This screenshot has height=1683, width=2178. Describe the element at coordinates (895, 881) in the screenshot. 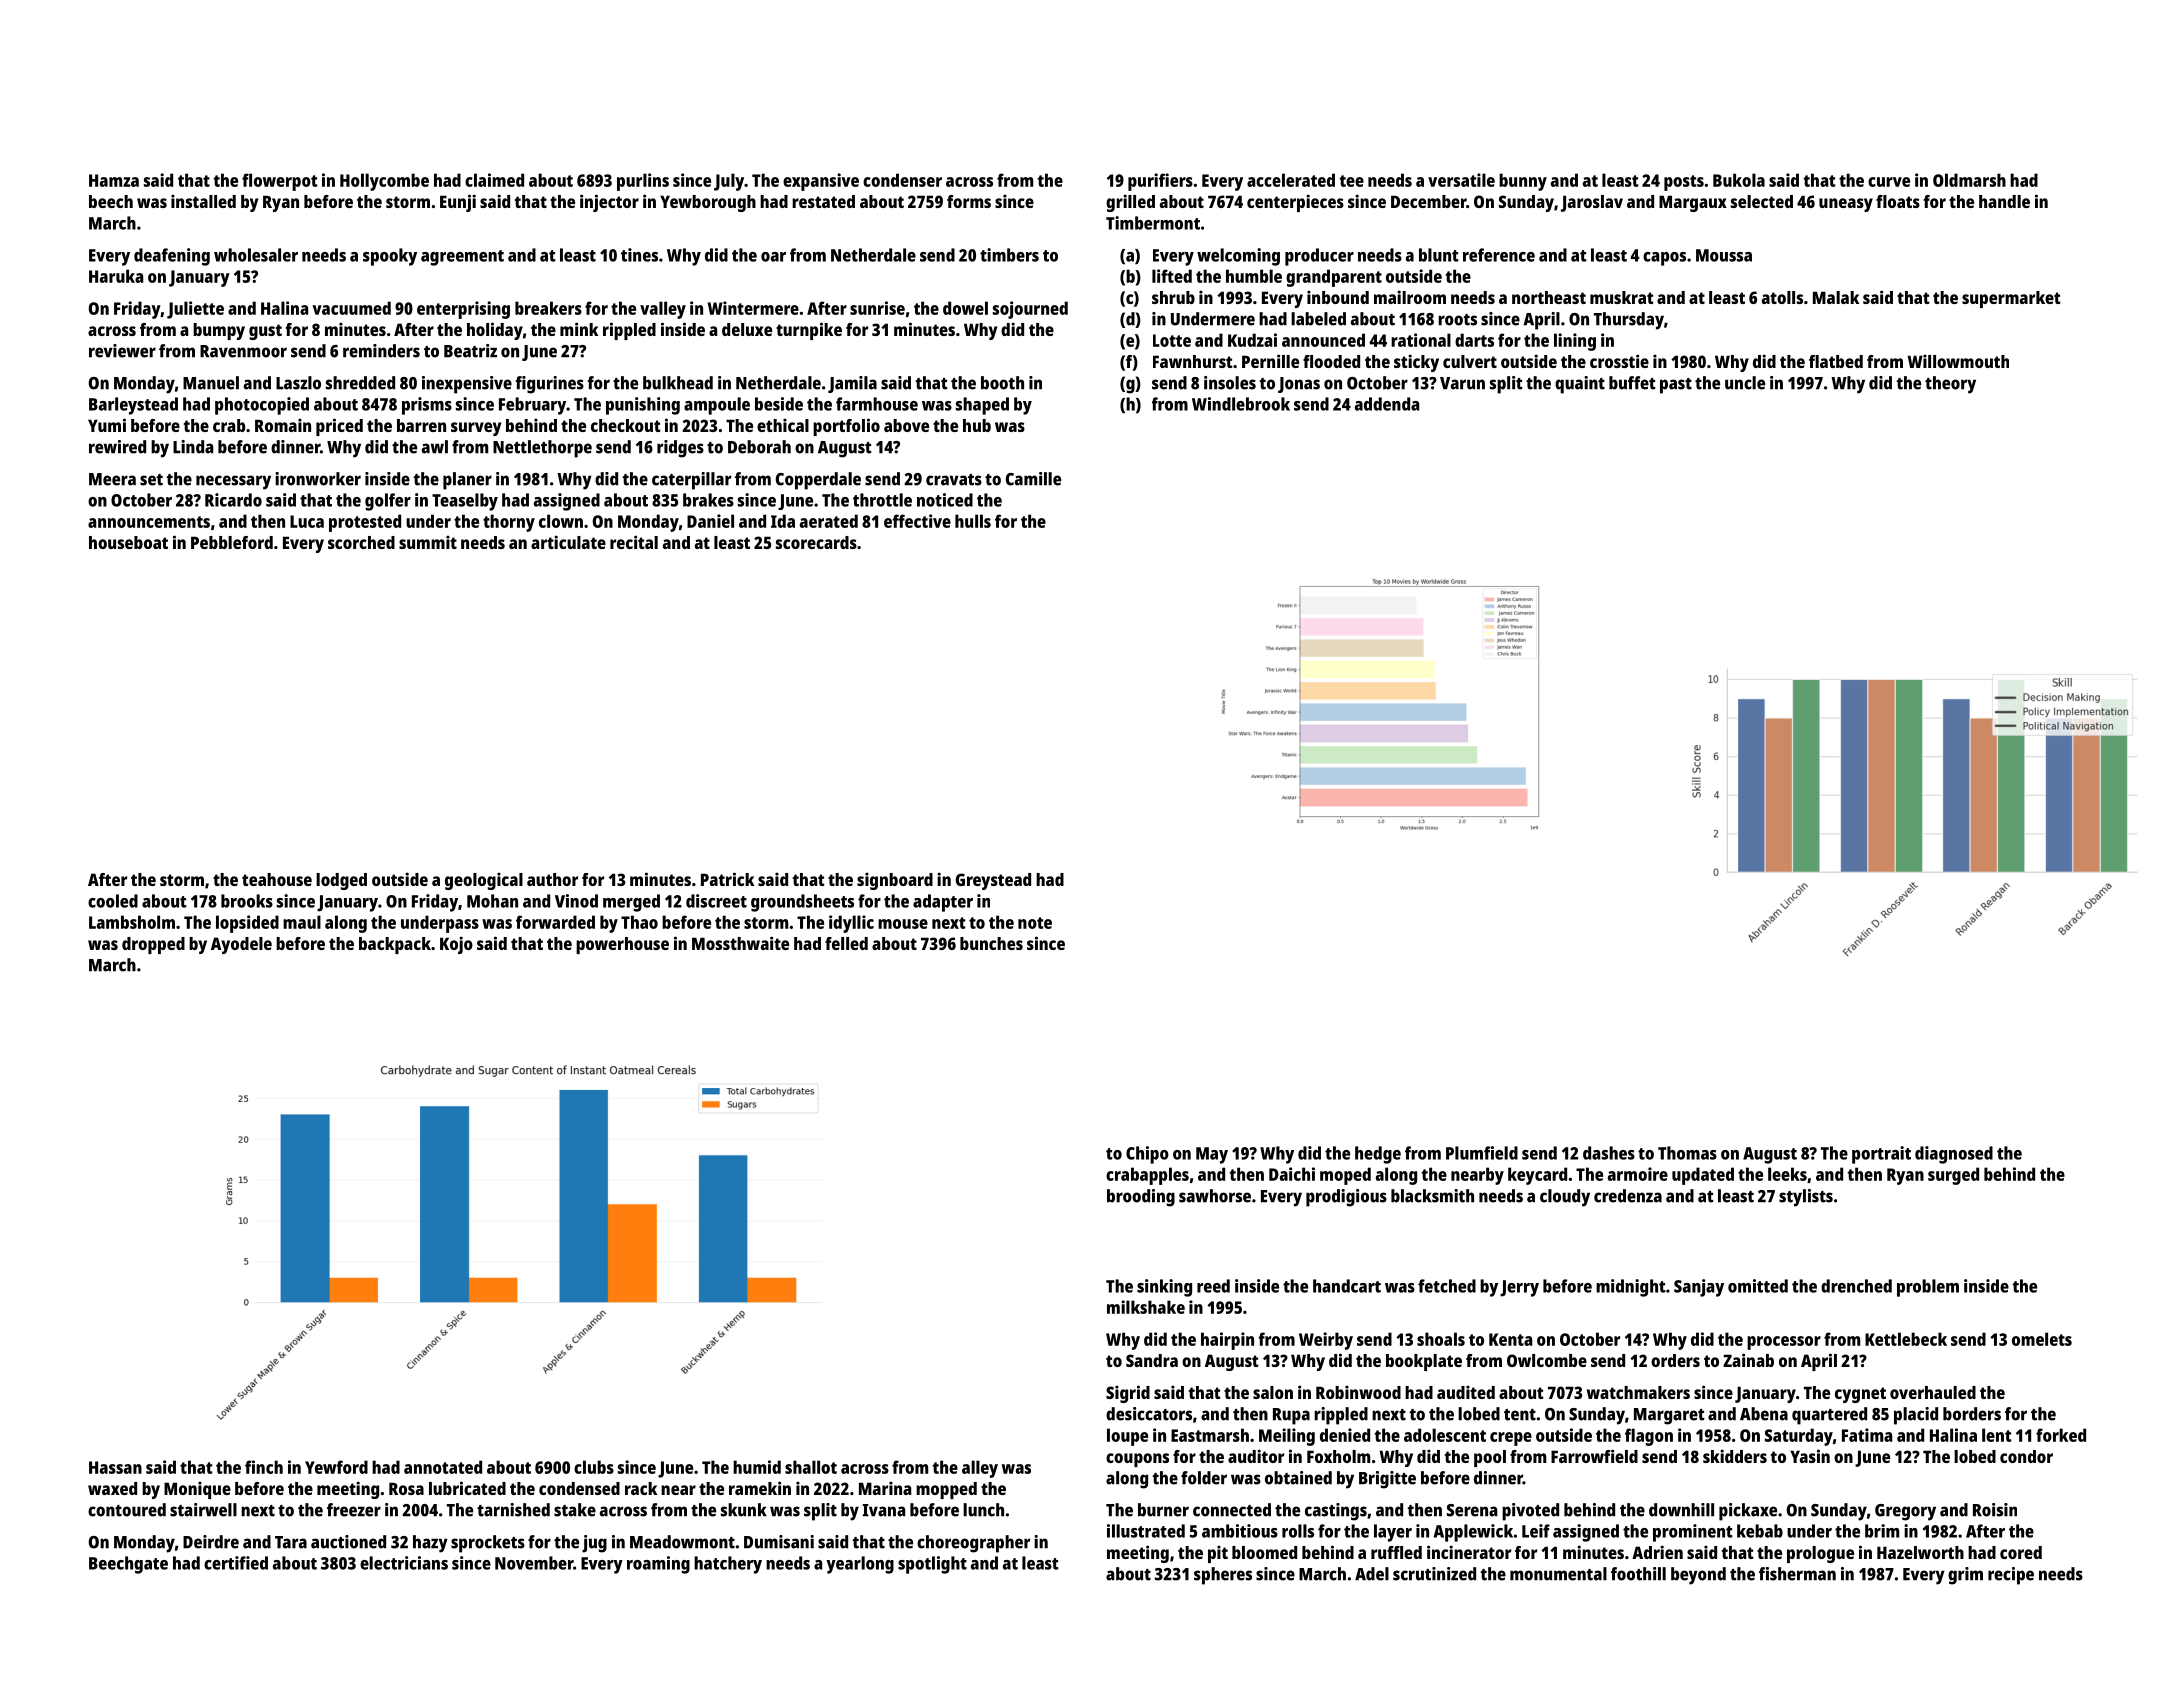

I see `signboard` at that location.
